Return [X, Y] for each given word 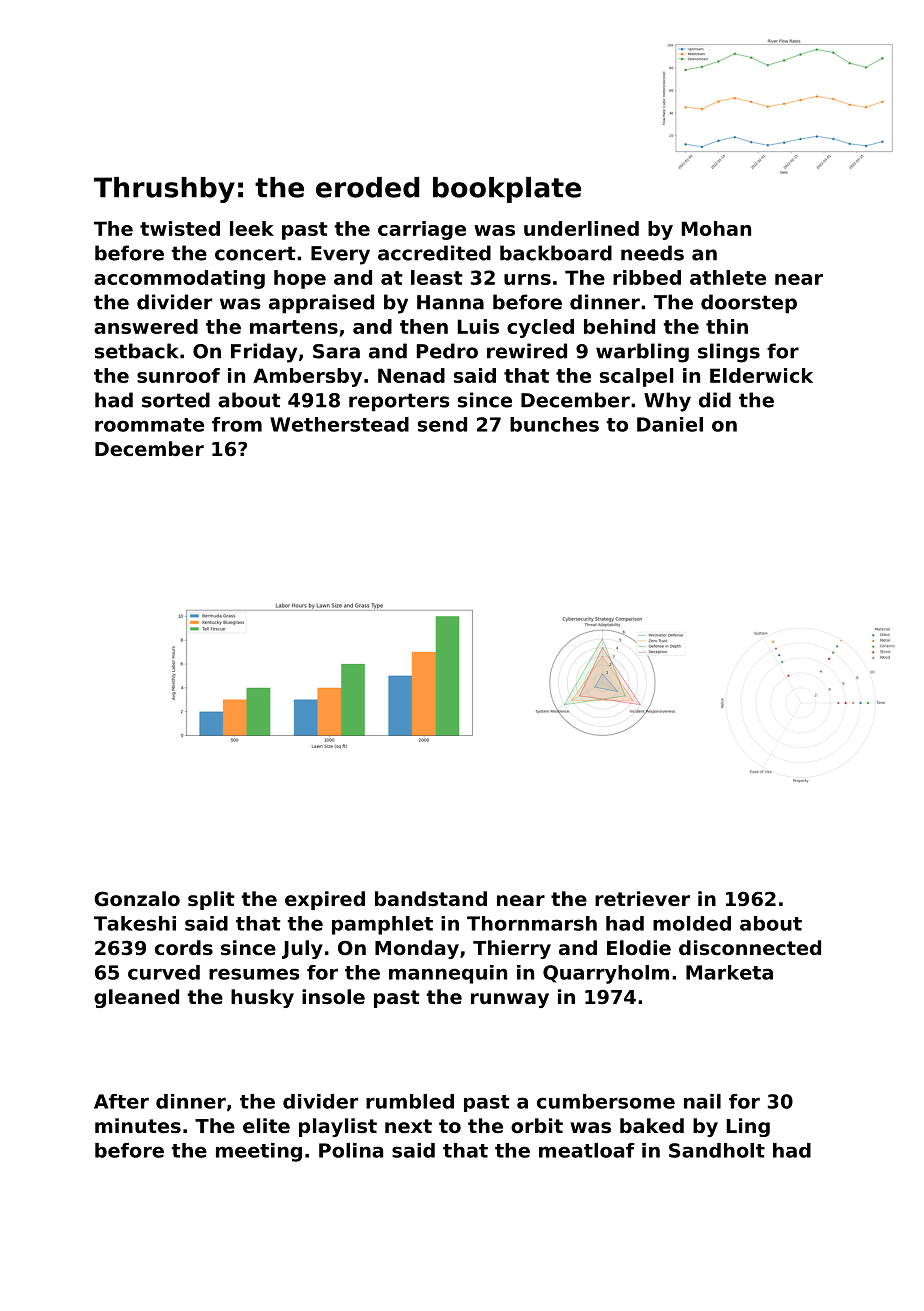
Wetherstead [339, 424]
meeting [259, 1152]
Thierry [512, 949]
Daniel [670, 424]
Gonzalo [137, 899]
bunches [554, 424]
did [715, 400]
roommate [149, 425]
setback [136, 351]
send [442, 424]
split [211, 900]
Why [667, 402]
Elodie [639, 947]
